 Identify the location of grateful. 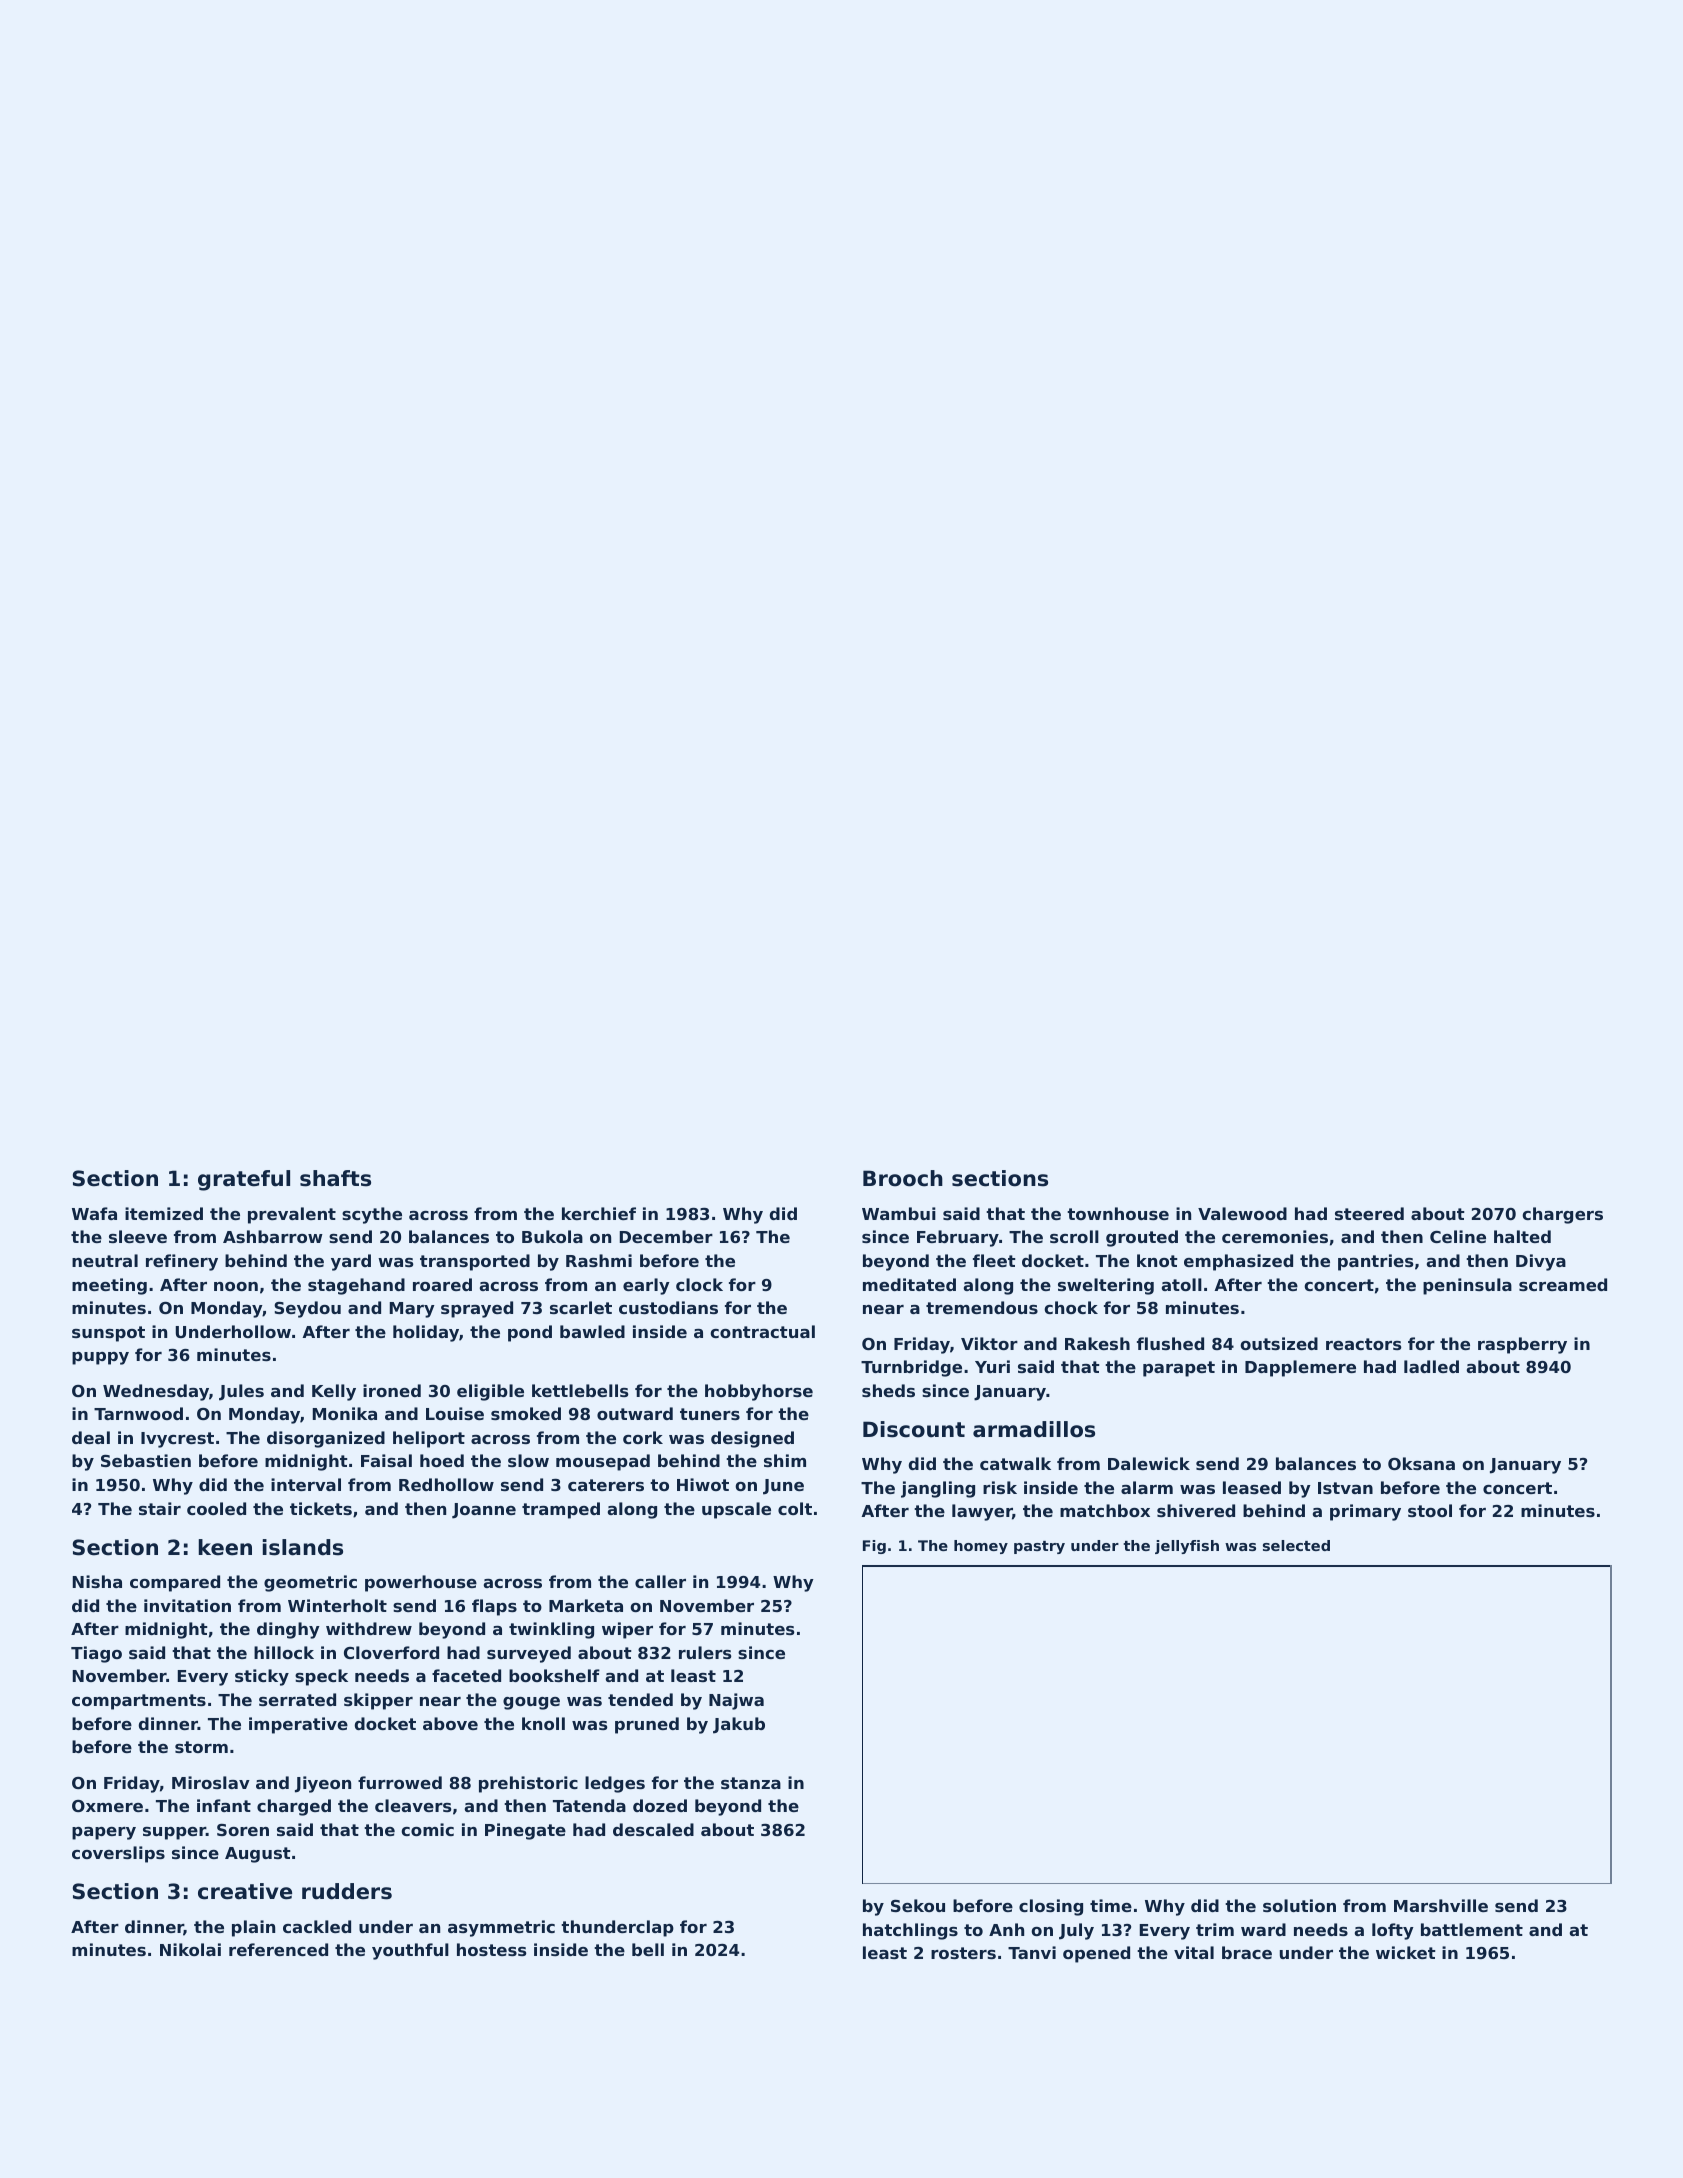
(244, 1180).
